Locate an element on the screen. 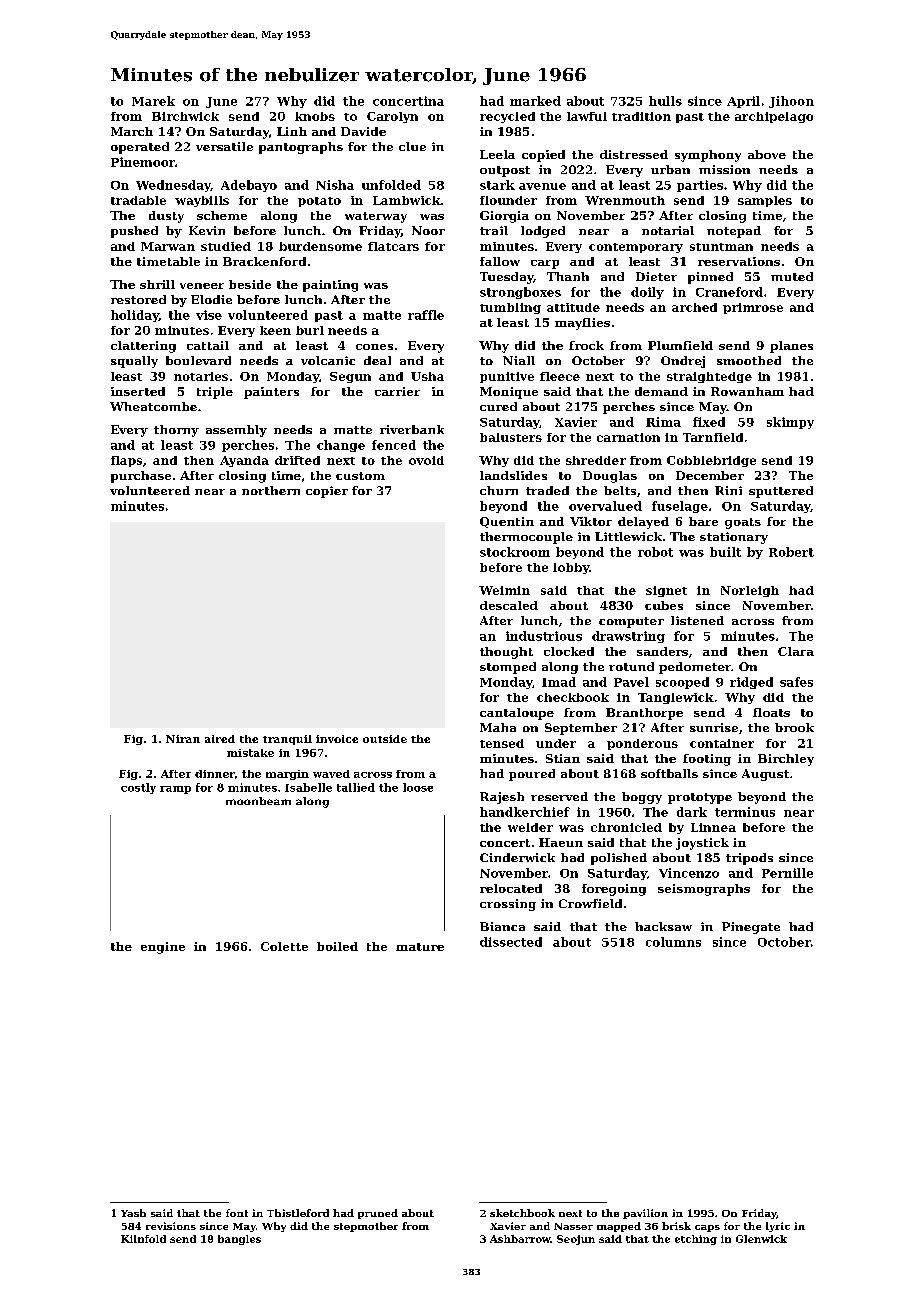  Imad is located at coordinates (559, 682).
